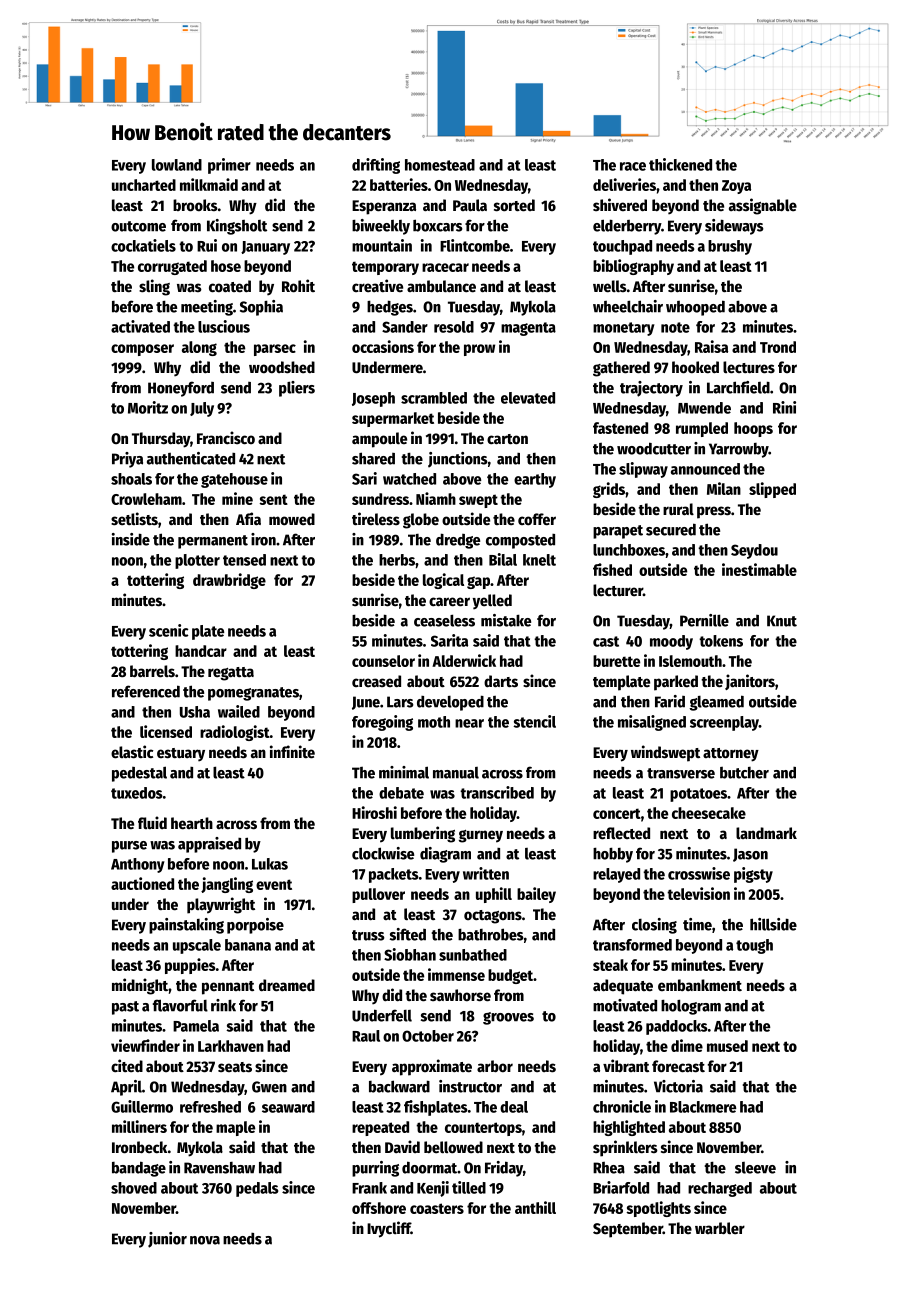 The height and width of the screenshot is (1316, 908). Describe the element at coordinates (680, 164) in the screenshot. I see `thickened` at that location.
